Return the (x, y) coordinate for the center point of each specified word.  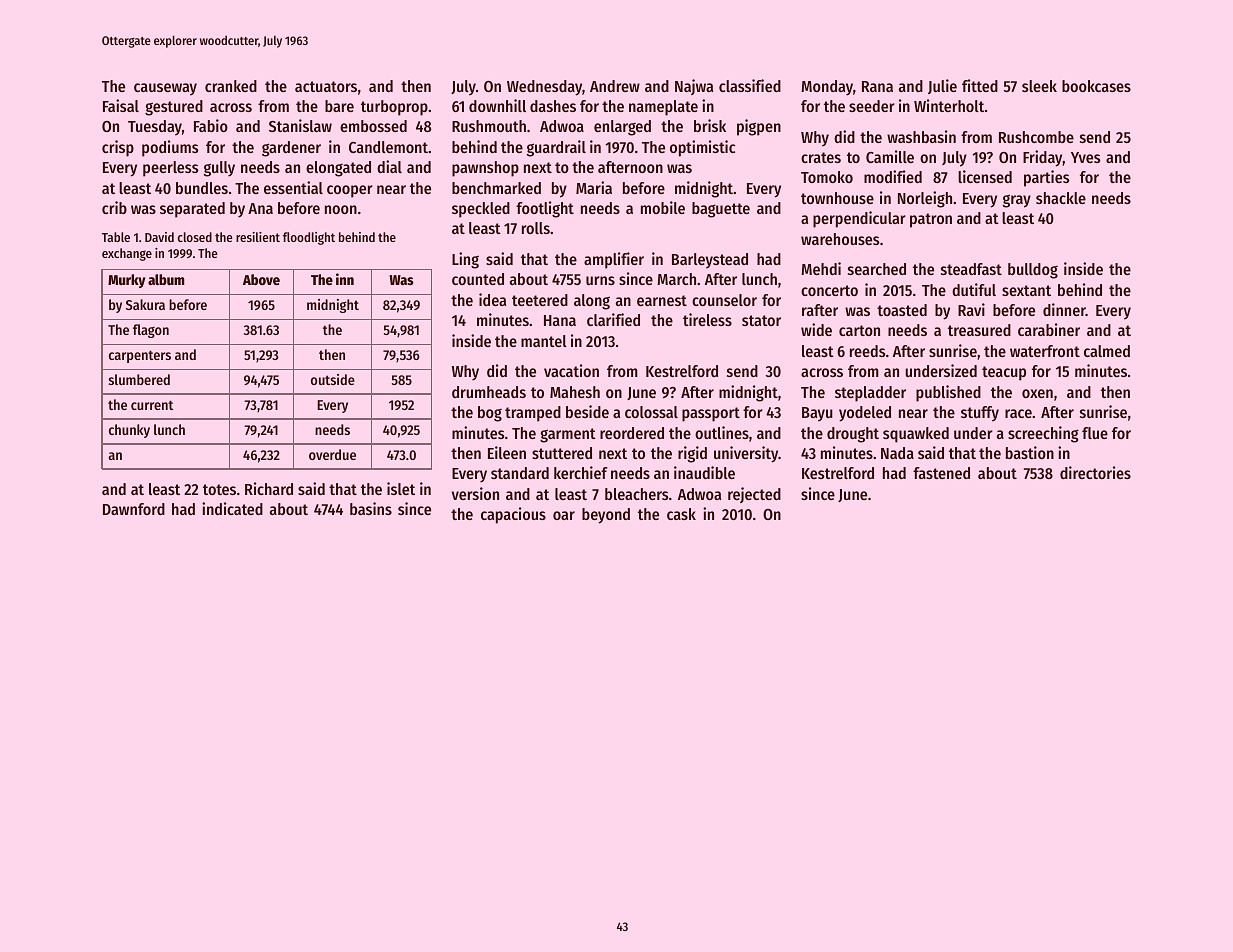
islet (401, 488)
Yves (1086, 157)
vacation (571, 370)
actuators (326, 86)
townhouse (837, 198)
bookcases (1096, 86)
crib (114, 207)
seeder (872, 106)
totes (219, 489)
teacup (1004, 373)
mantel (544, 341)
